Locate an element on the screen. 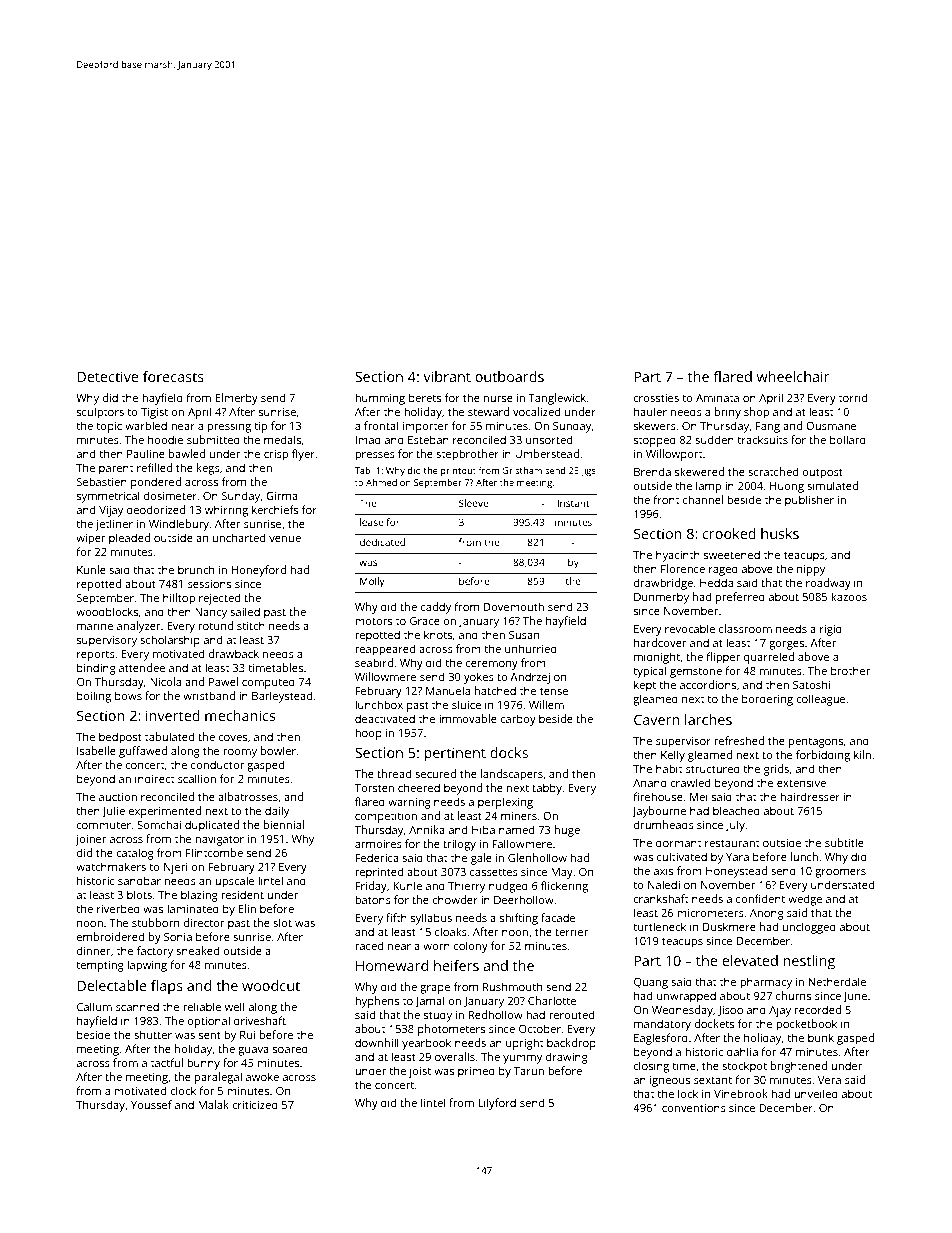 The height and width of the screenshot is (1233, 952). Fang is located at coordinates (768, 427).
